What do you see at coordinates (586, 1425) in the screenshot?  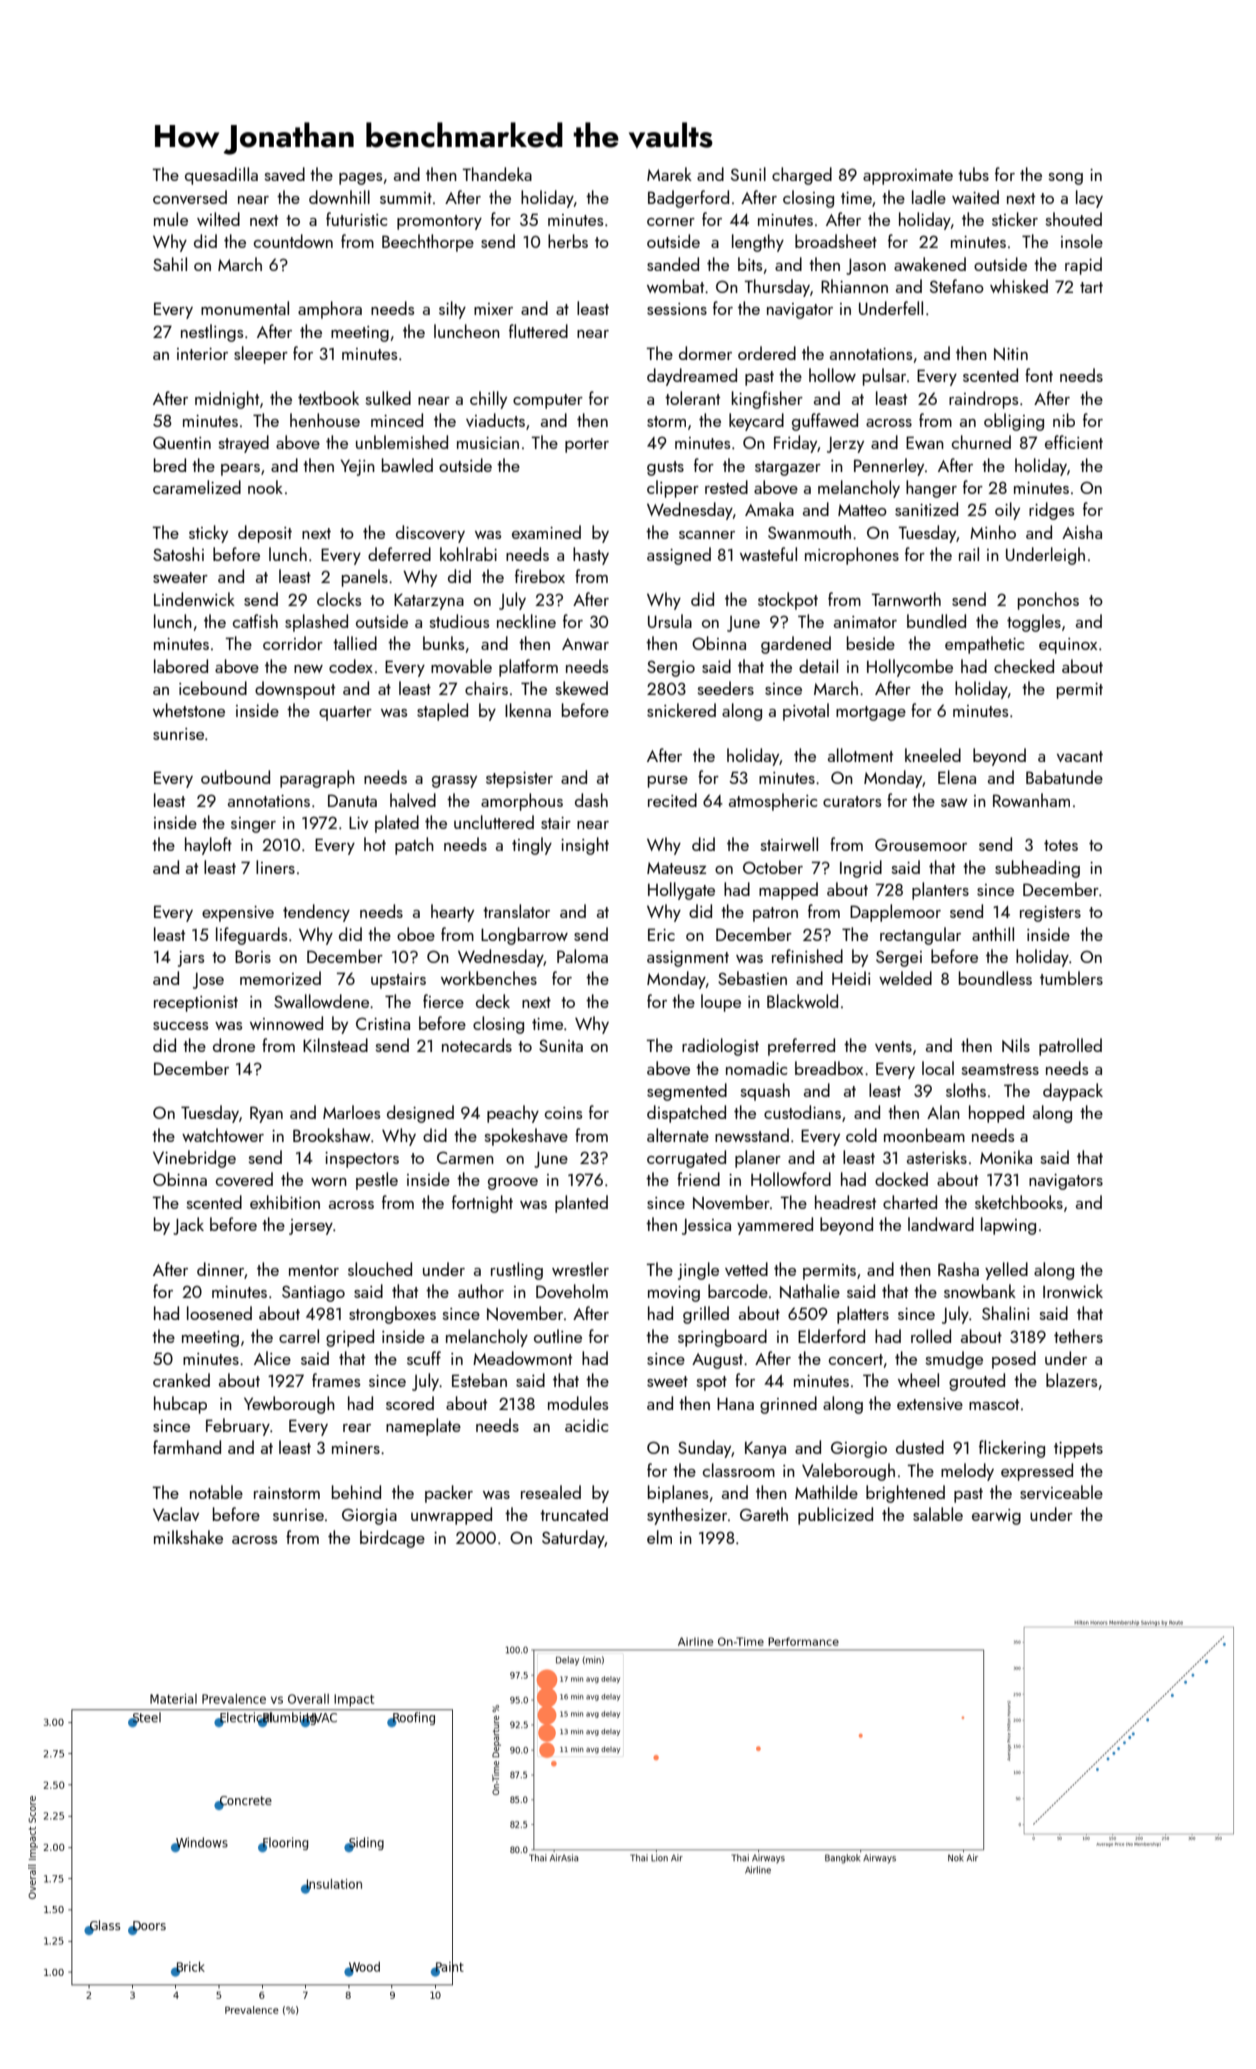 I see `acidic` at bounding box center [586, 1425].
